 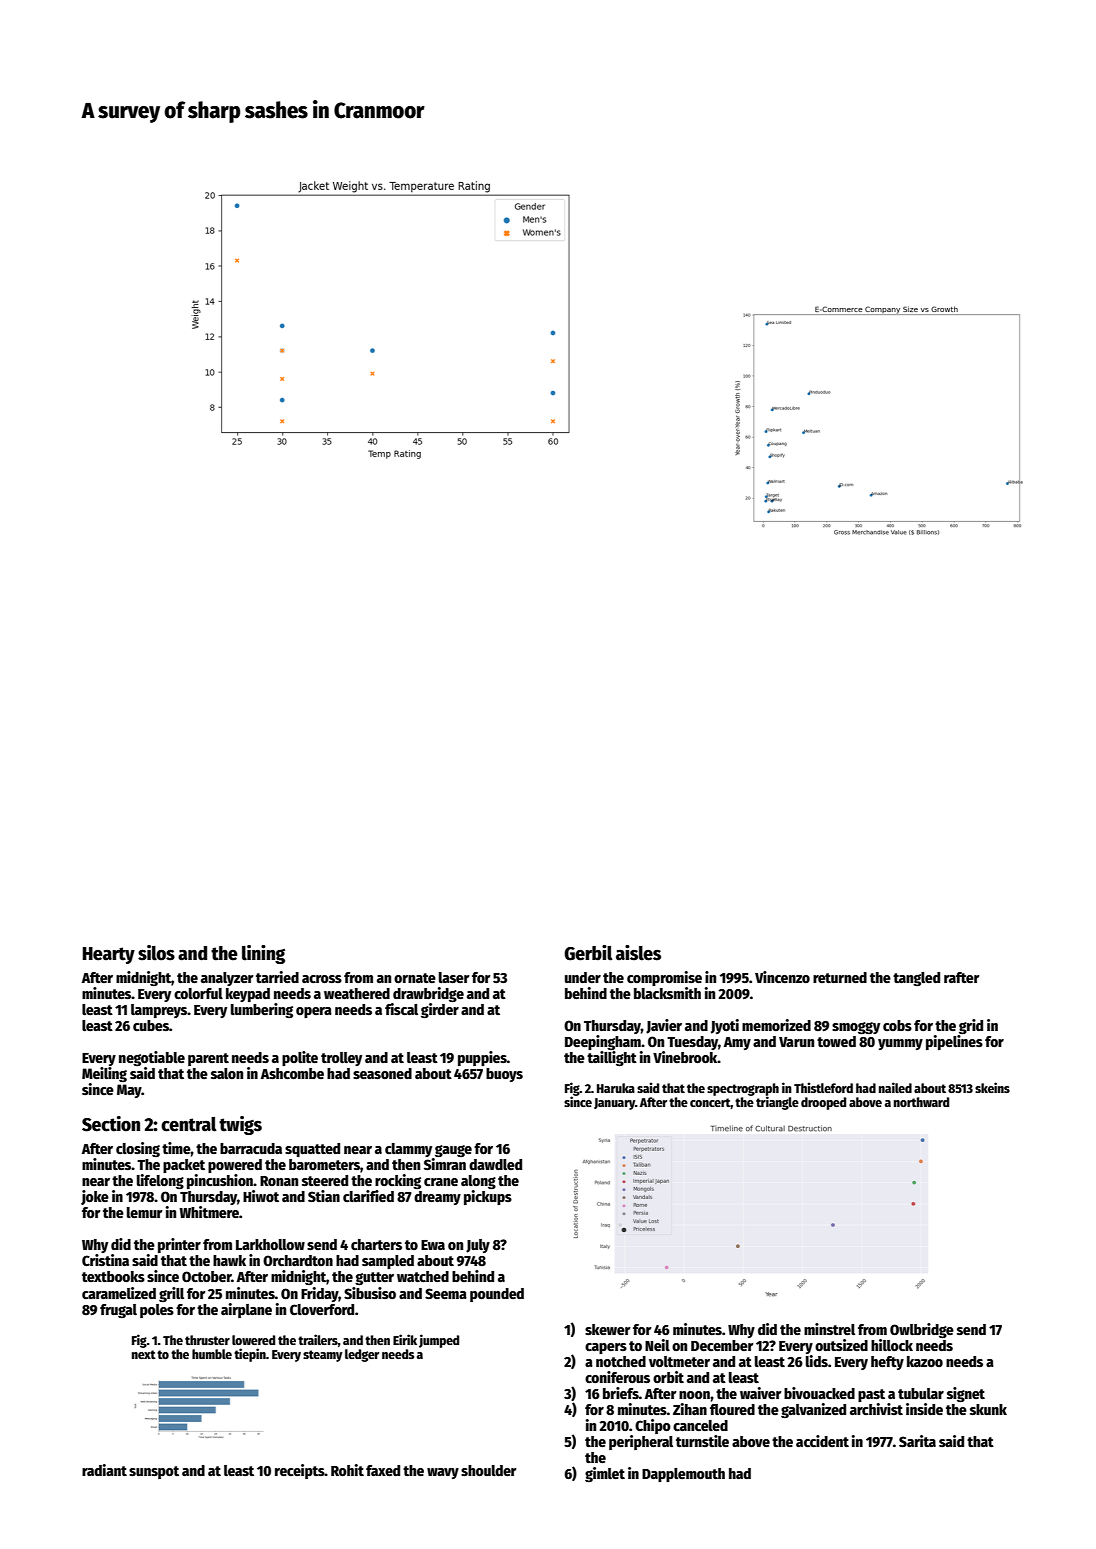 I want to click on packet, so click(x=184, y=1166).
